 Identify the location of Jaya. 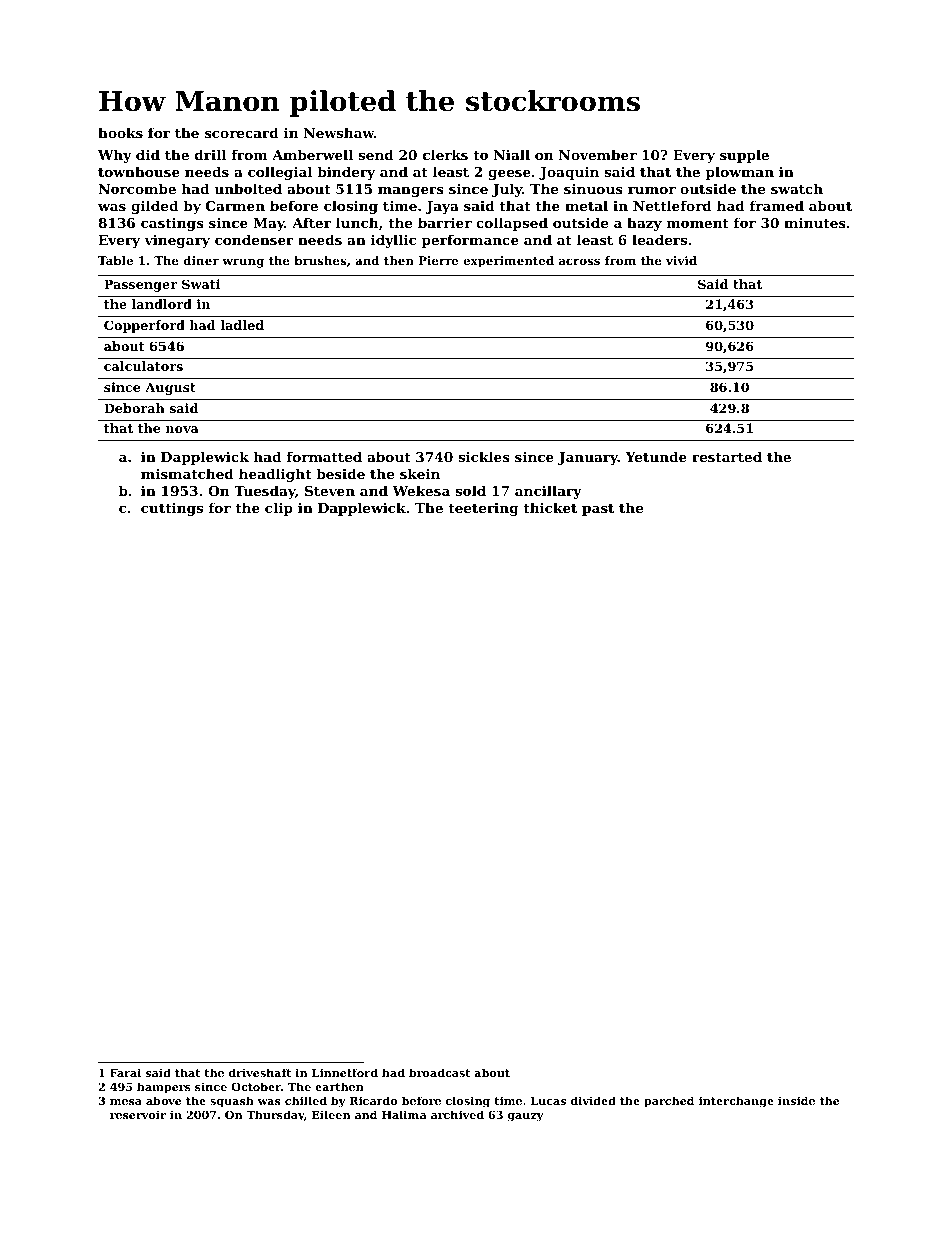
(442, 207).
